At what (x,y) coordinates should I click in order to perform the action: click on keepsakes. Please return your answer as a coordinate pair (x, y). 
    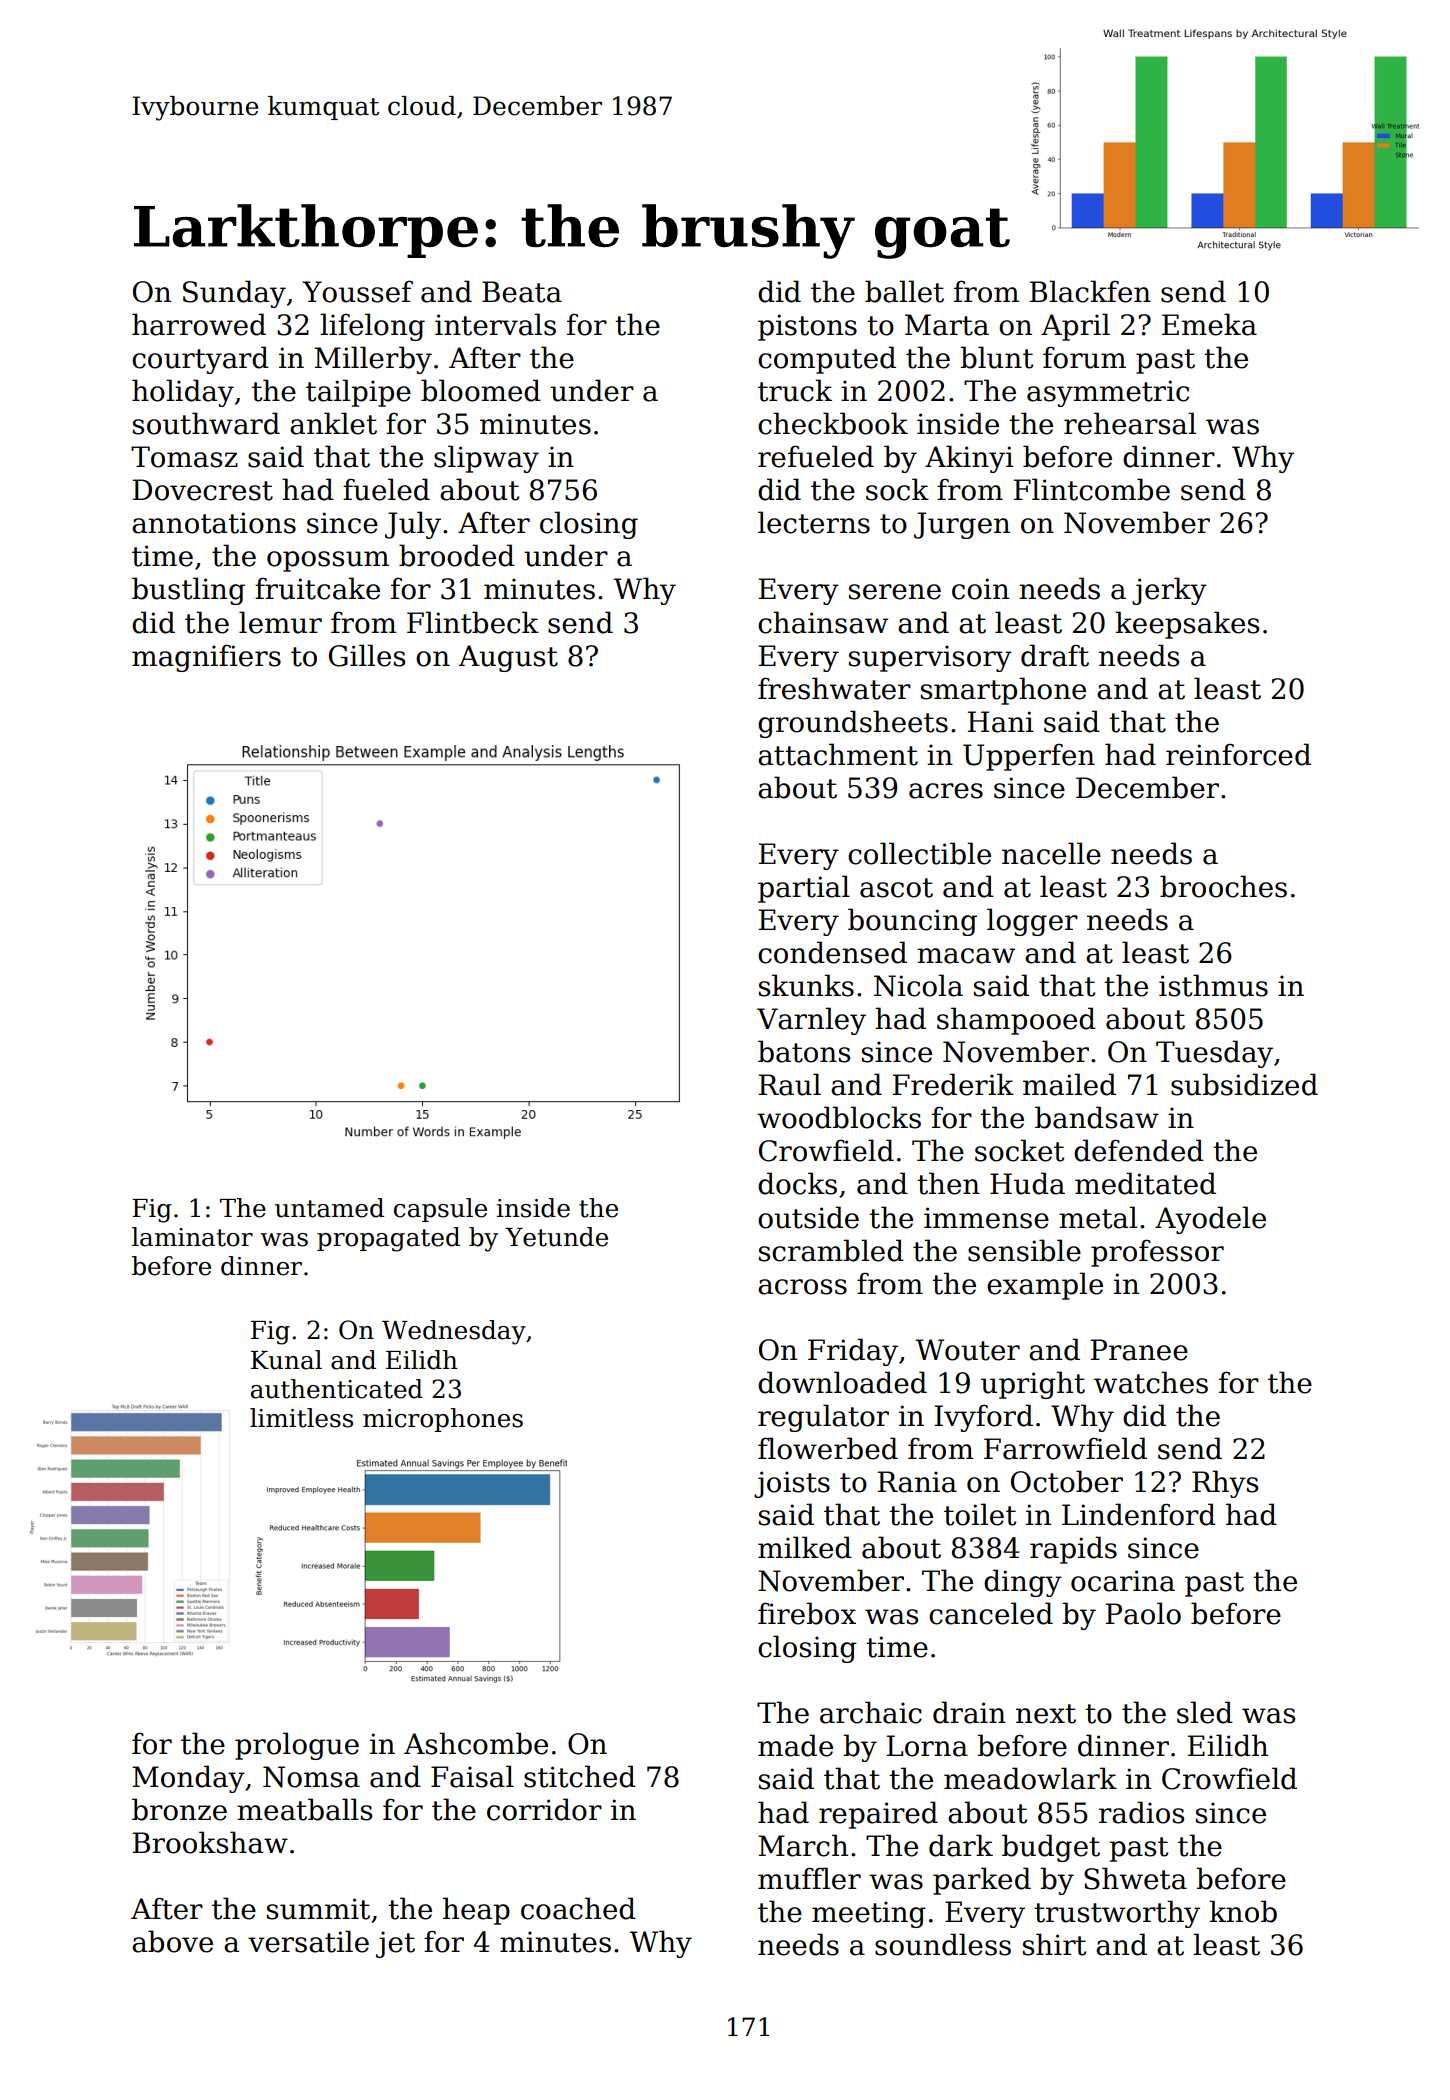
    Looking at the image, I should click on (1187, 625).
